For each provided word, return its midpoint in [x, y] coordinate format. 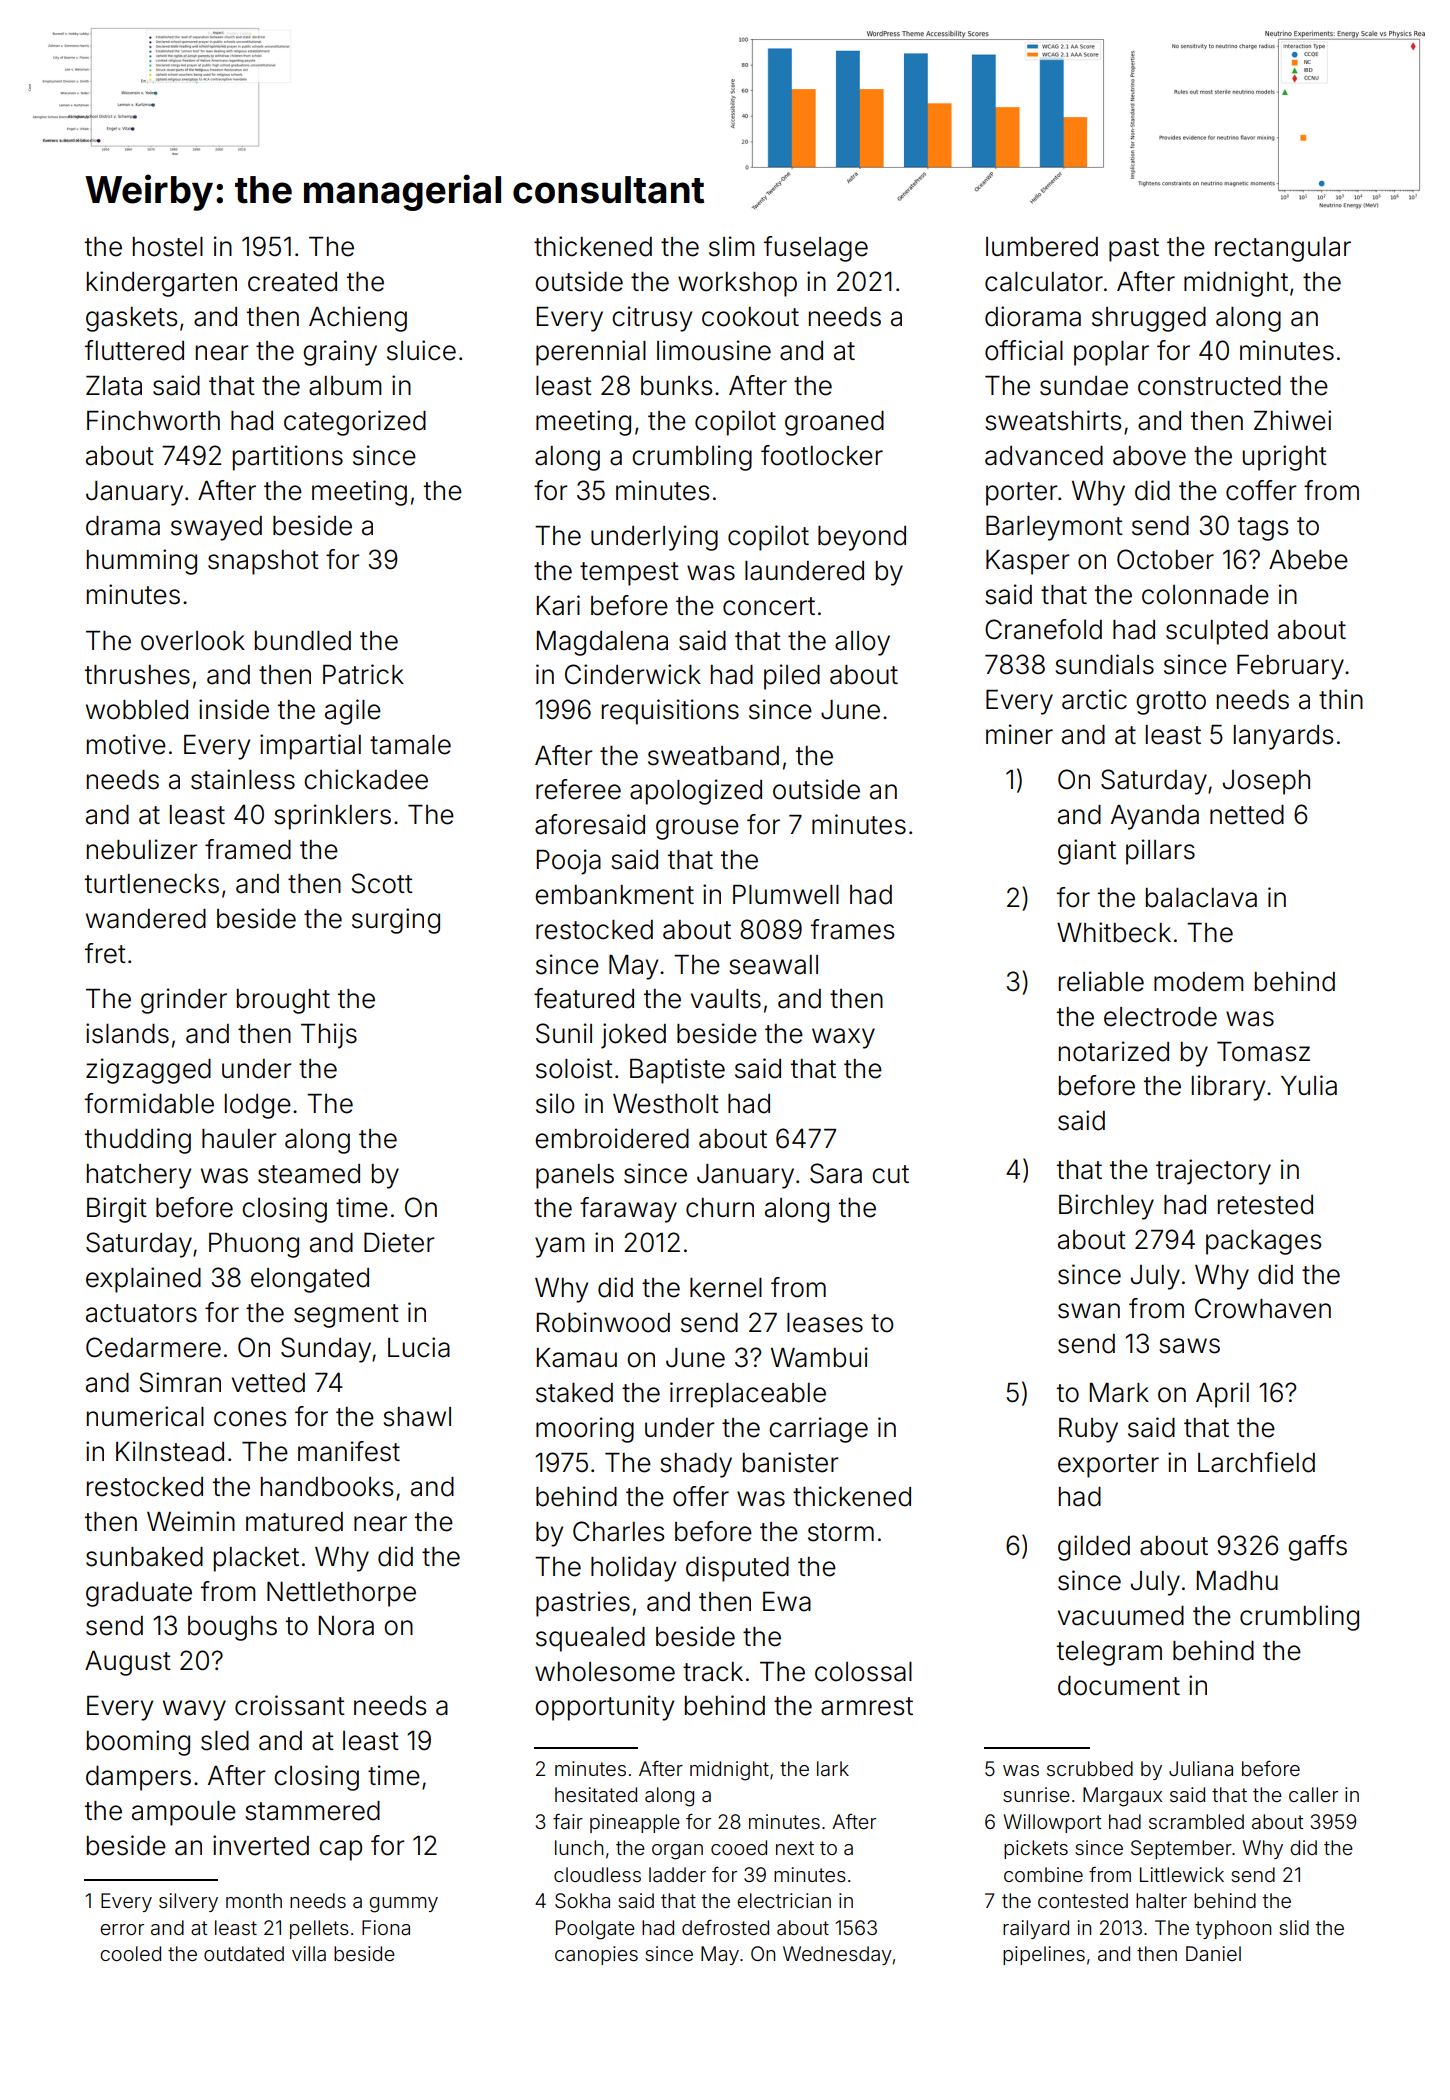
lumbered [1042, 247]
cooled [130, 1953]
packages [1263, 1242]
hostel [168, 247]
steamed [309, 1174]
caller [1313, 1794]
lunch [579, 1847]
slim [732, 246]
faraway [628, 1210]
